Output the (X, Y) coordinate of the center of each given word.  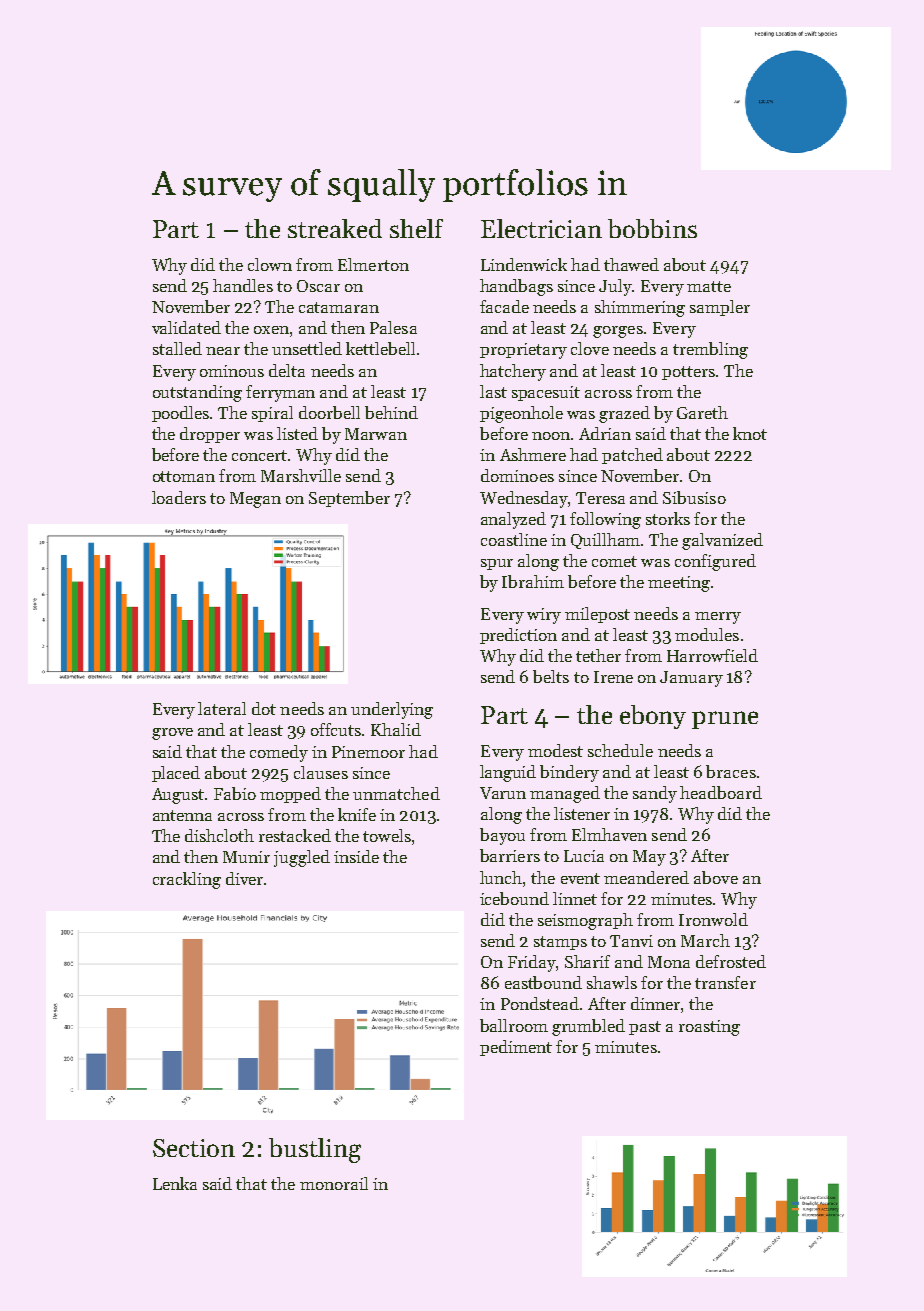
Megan (255, 500)
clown (270, 264)
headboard (721, 792)
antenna (182, 815)
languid (508, 773)
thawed (631, 264)
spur (497, 564)
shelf (416, 228)
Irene (613, 677)
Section (194, 1148)
